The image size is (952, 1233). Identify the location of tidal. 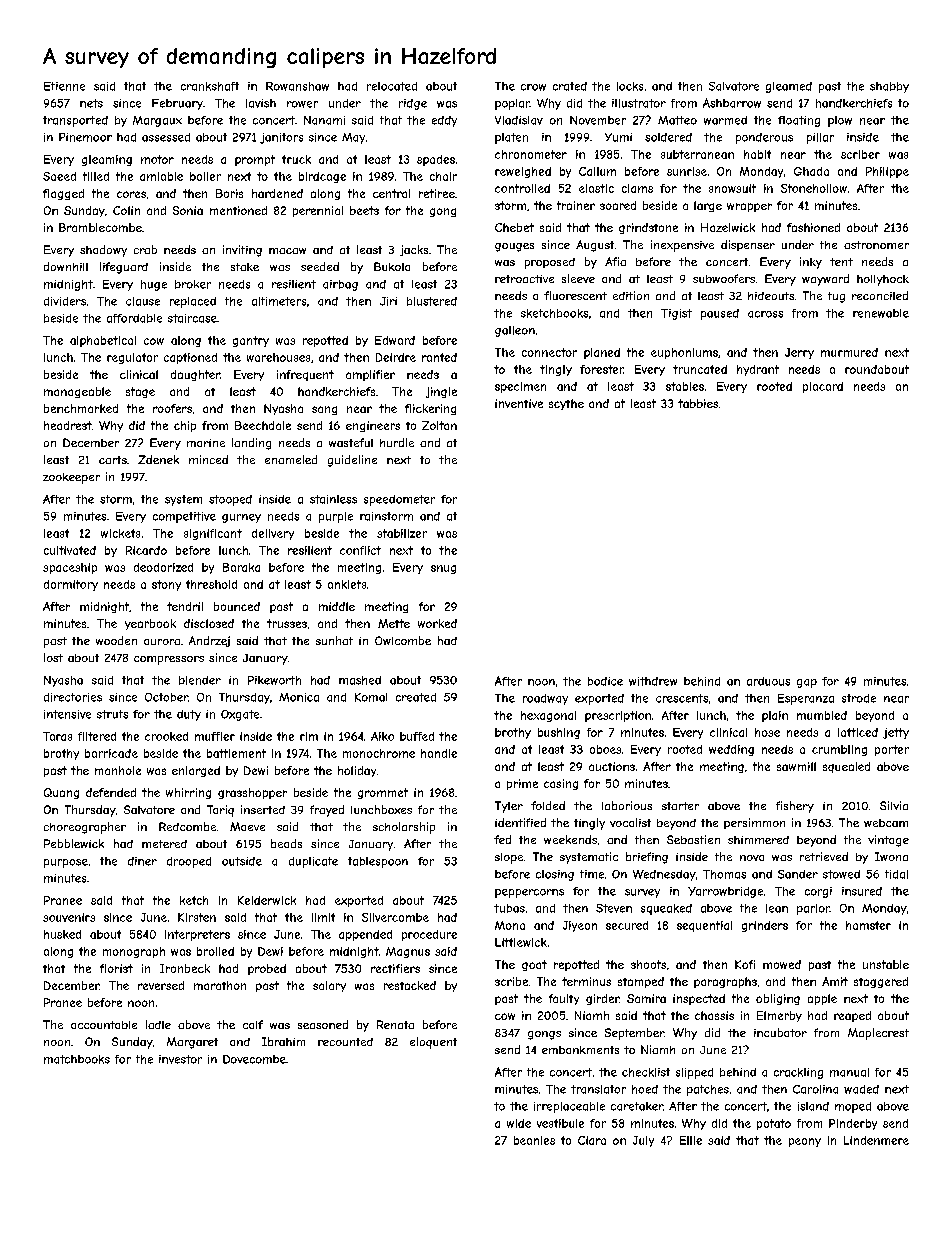
(896, 874).
